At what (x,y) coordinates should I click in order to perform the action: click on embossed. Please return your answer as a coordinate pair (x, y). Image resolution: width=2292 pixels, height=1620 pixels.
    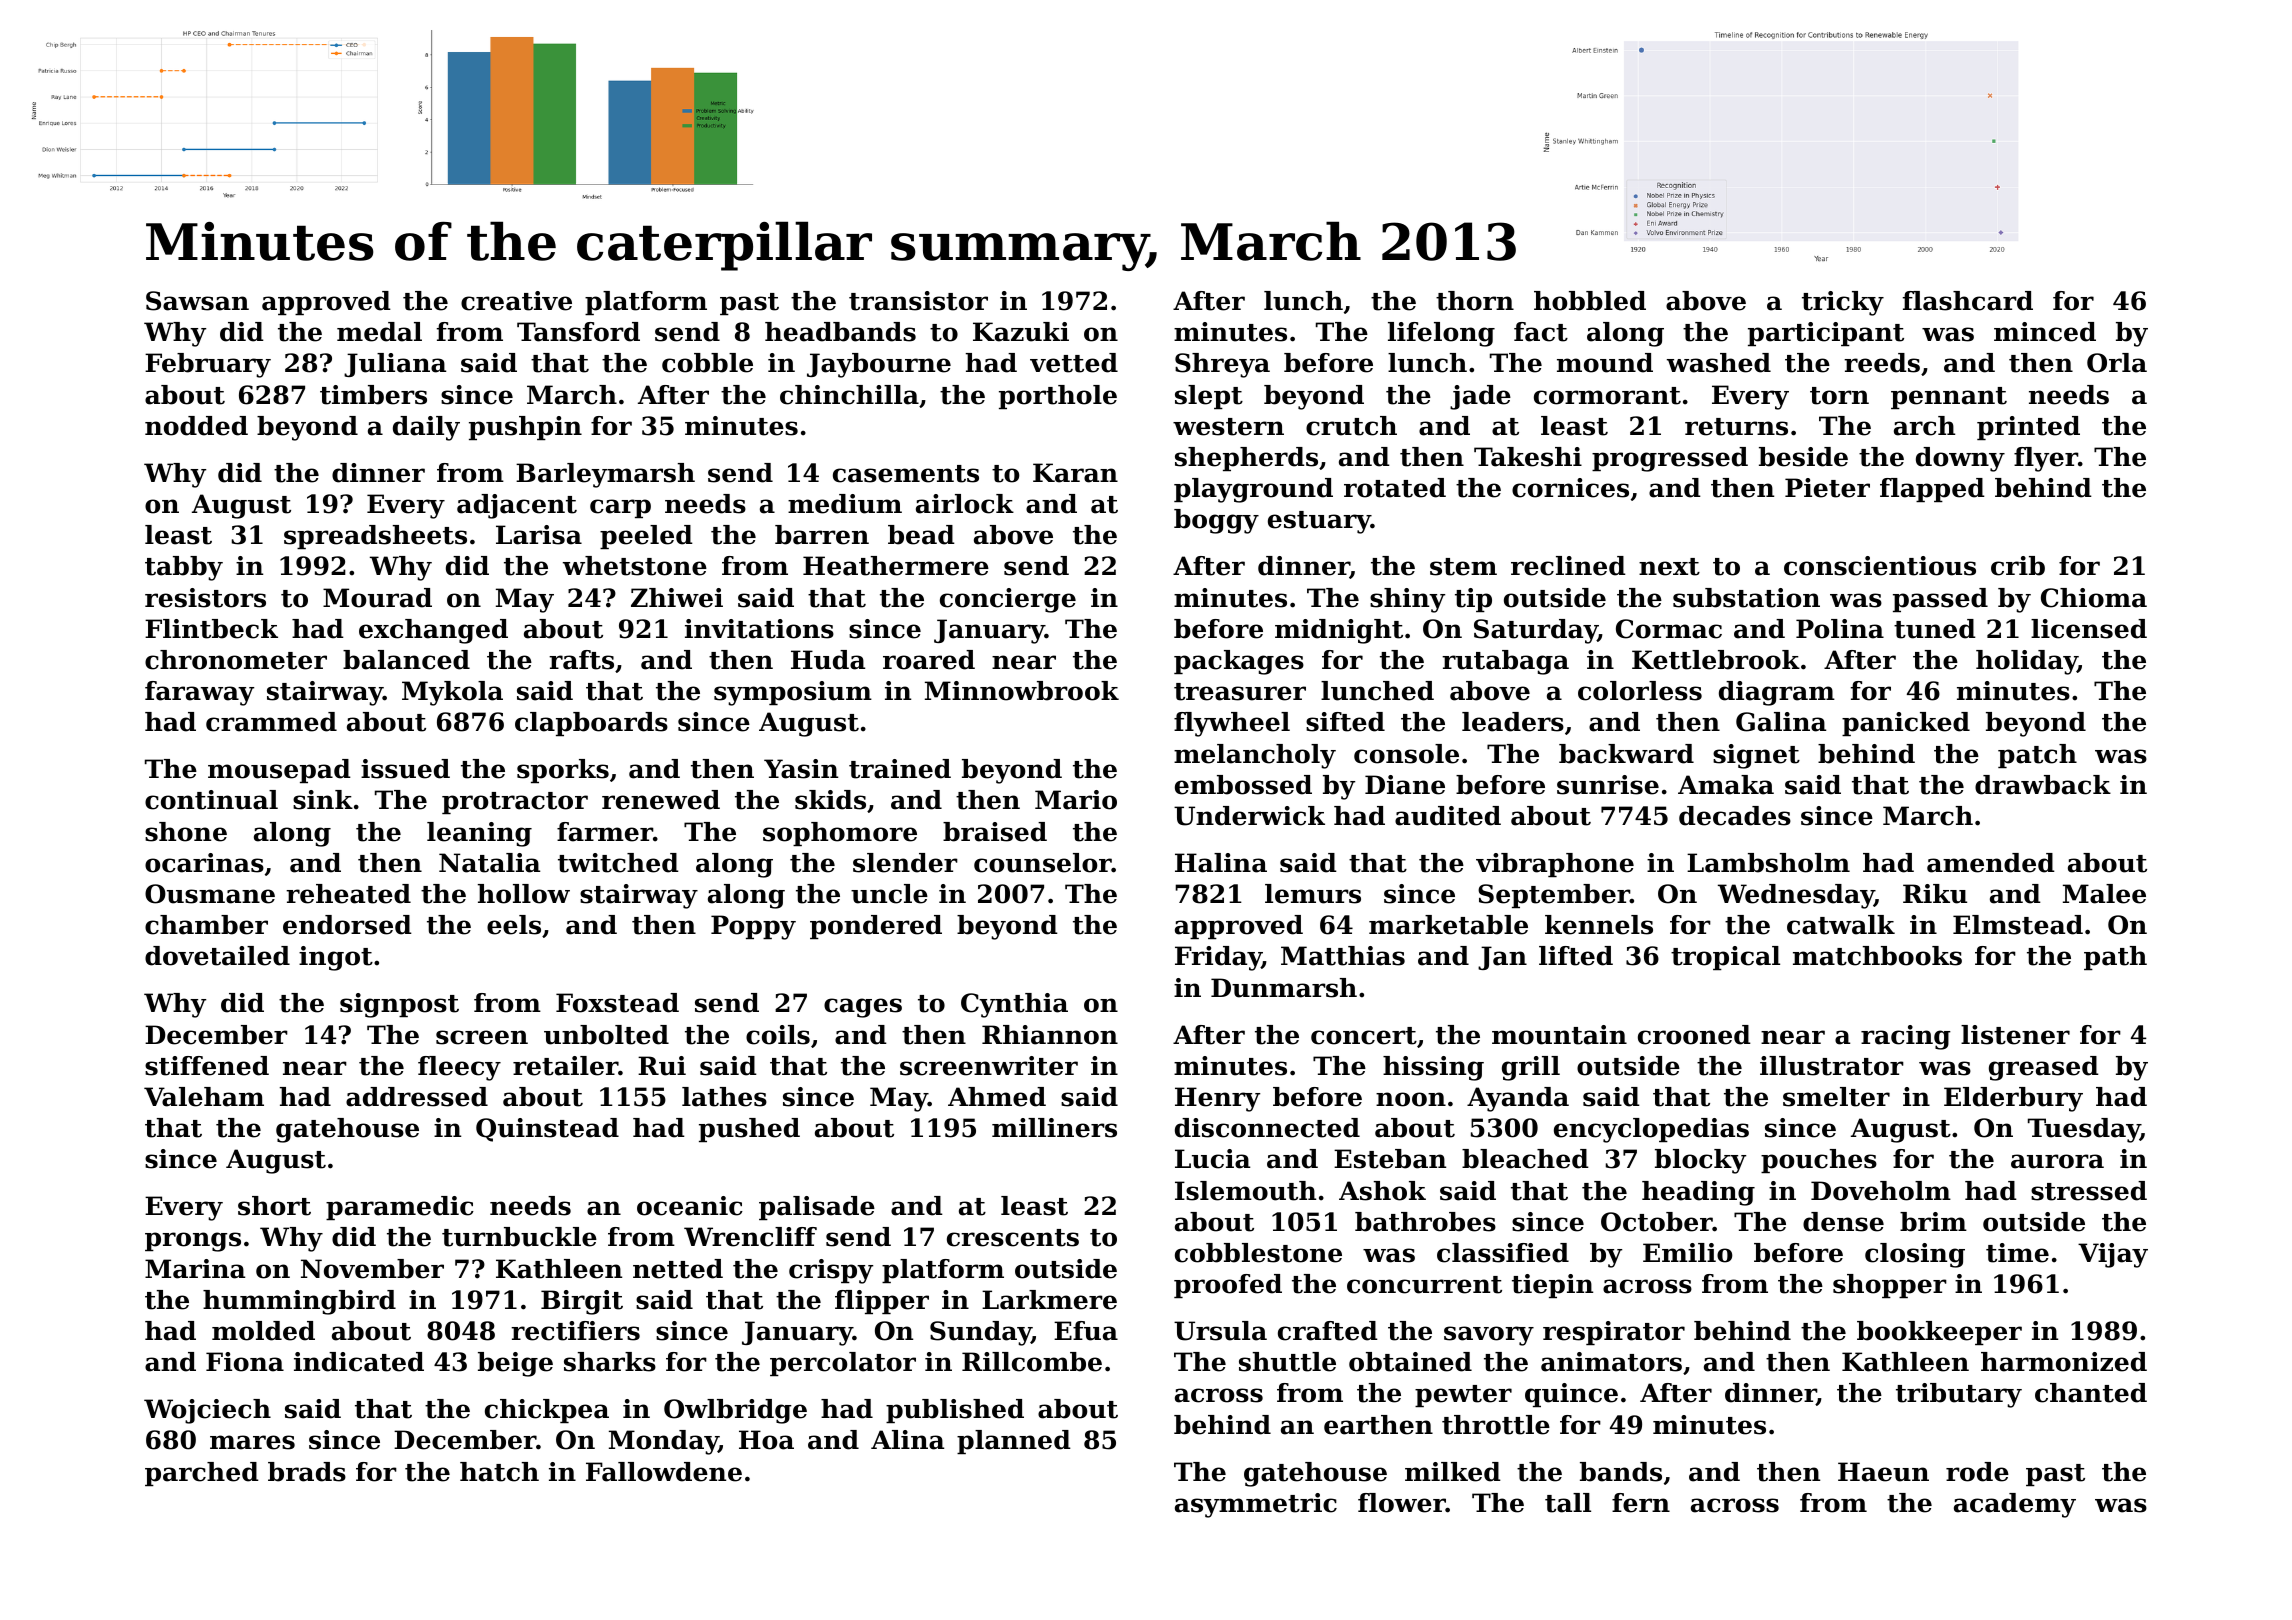
    Looking at the image, I should click on (1243, 785).
